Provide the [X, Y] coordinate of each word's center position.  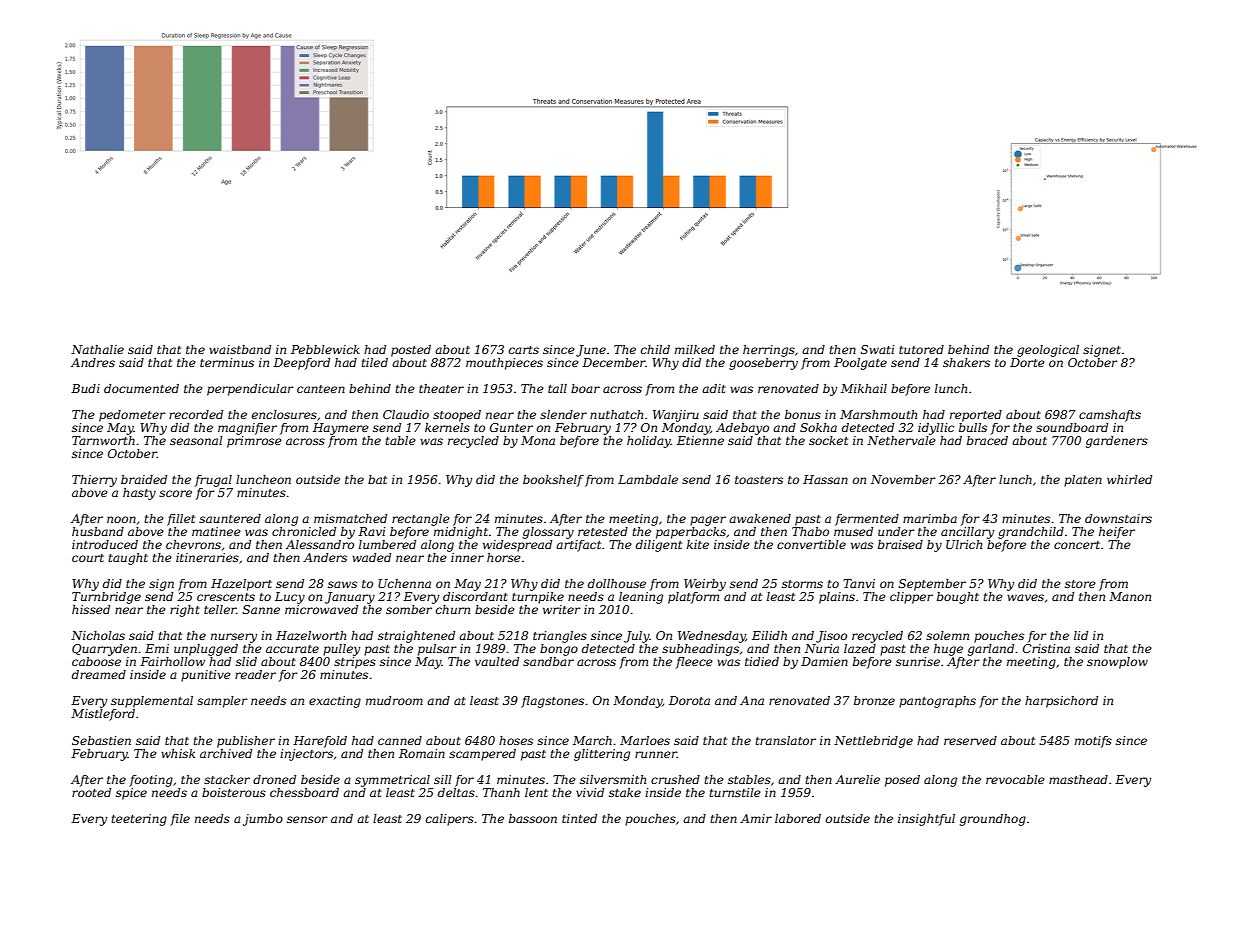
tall [557, 388]
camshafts [1110, 416]
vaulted [497, 661]
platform [693, 598]
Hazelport [241, 585]
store [1080, 584]
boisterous [234, 792]
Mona [538, 440]
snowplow [1117, 663]
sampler [222, 702]
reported [976, 416]
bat [377, 479]
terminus [227, 362]
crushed [675, 779]
